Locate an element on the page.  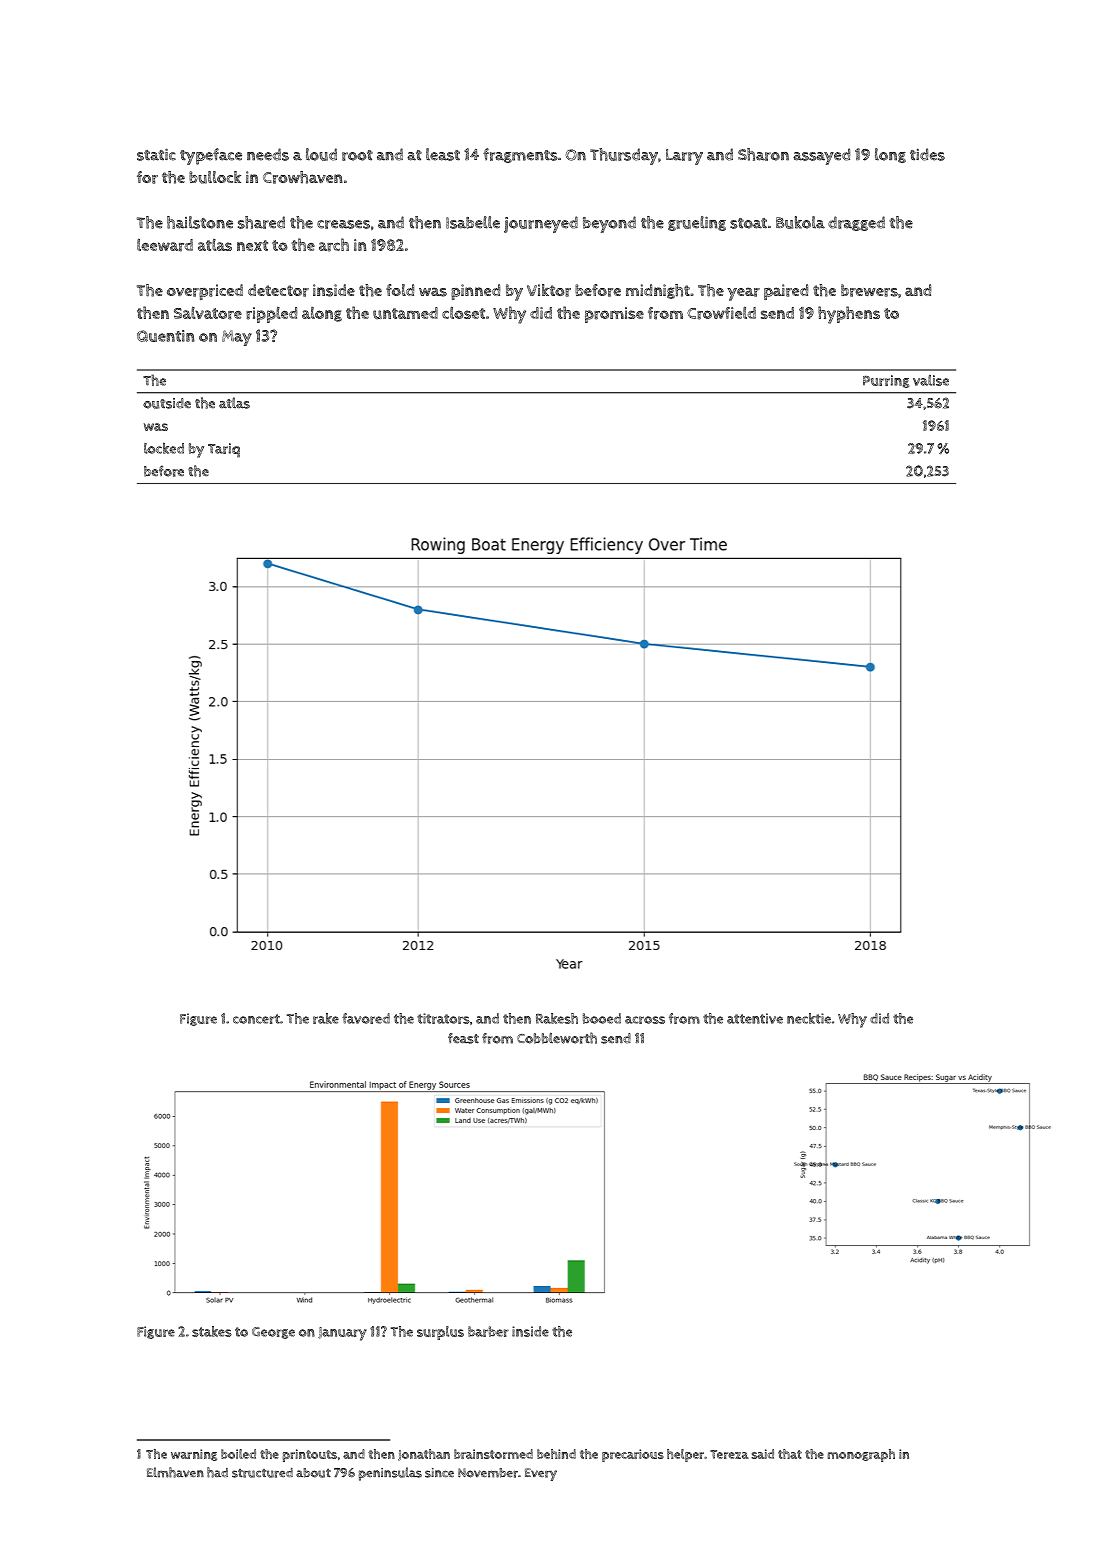
warning is located at coordinates (194, 1455).
